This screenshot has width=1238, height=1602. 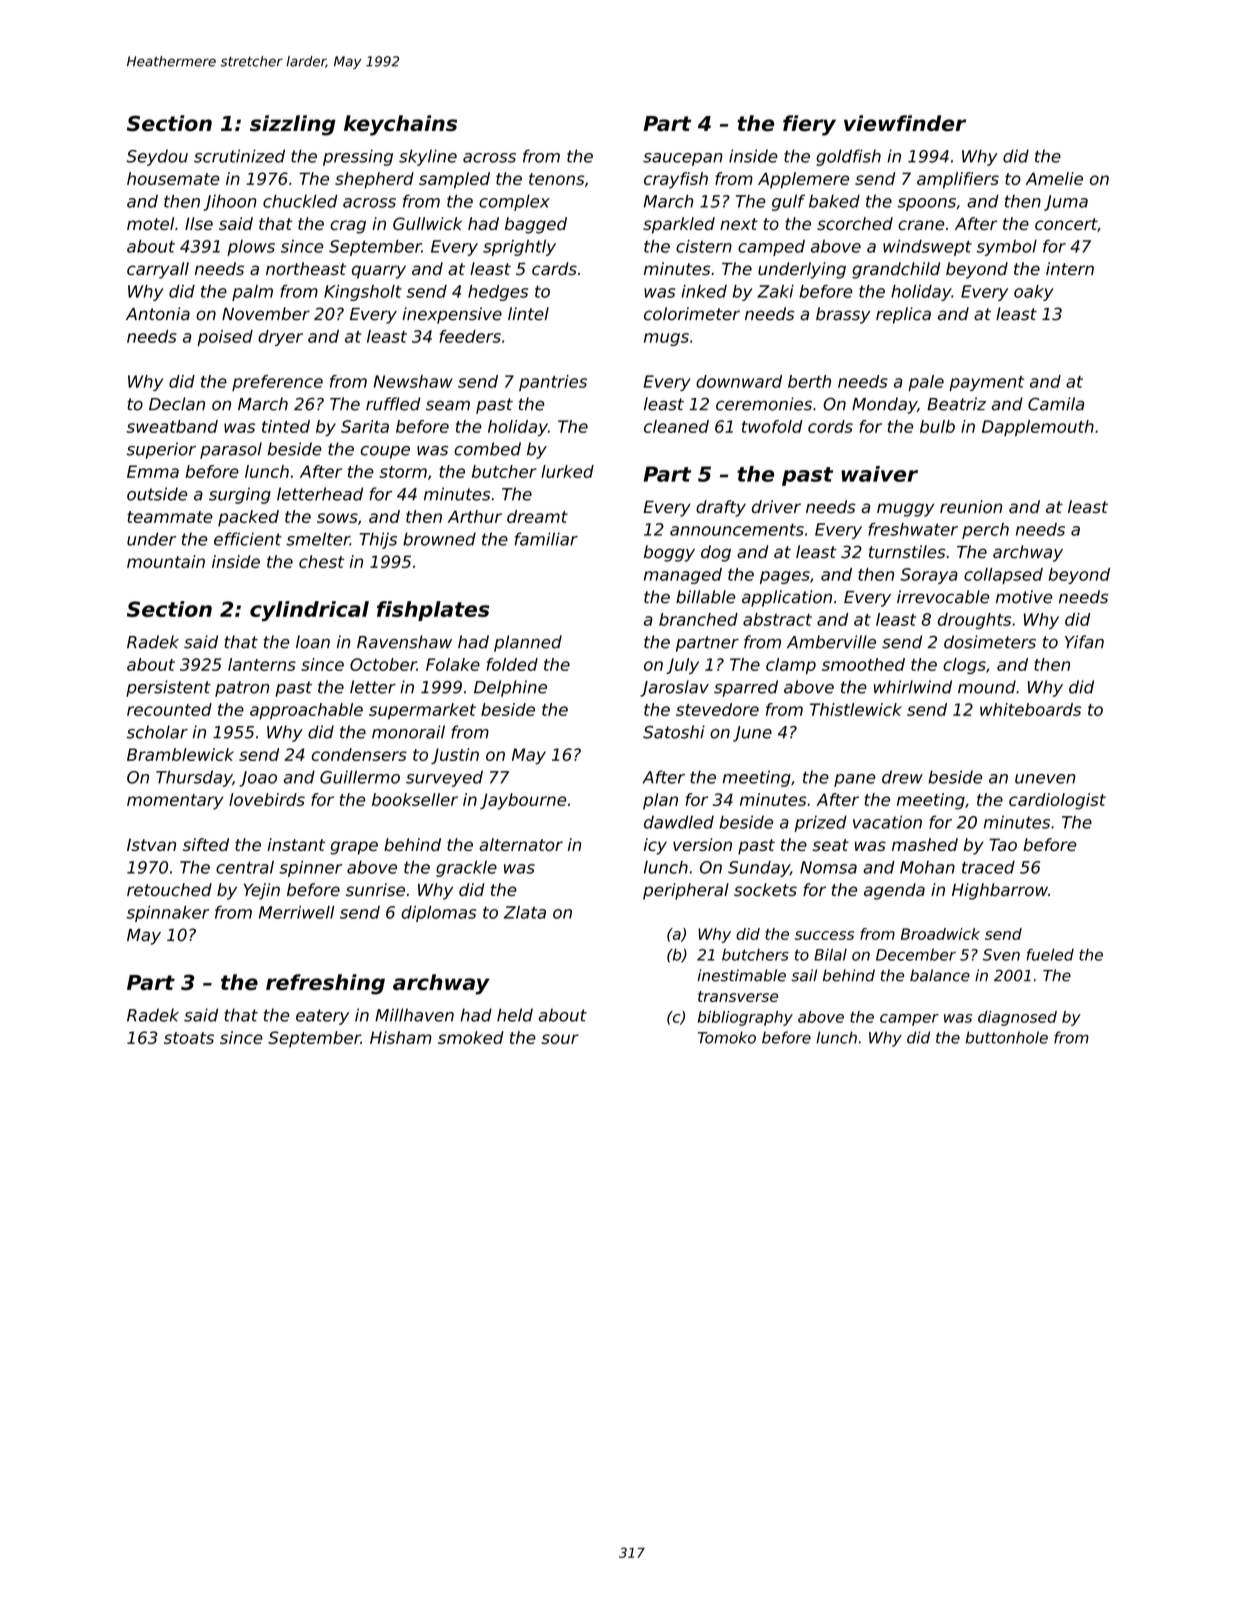 I want to click on storm, so click(x=403, y=472).
